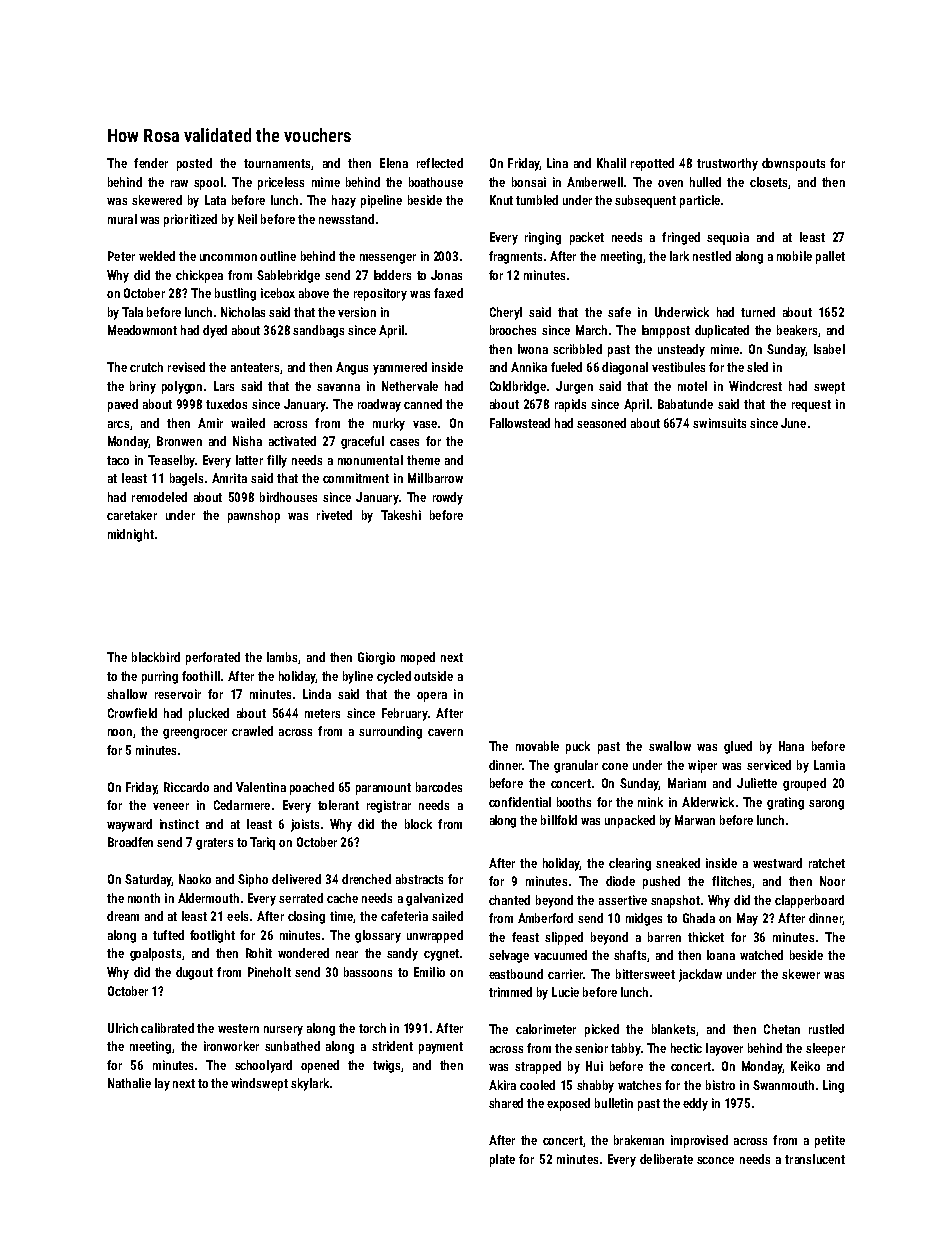  I want to click on movable, so click(537, 746).
